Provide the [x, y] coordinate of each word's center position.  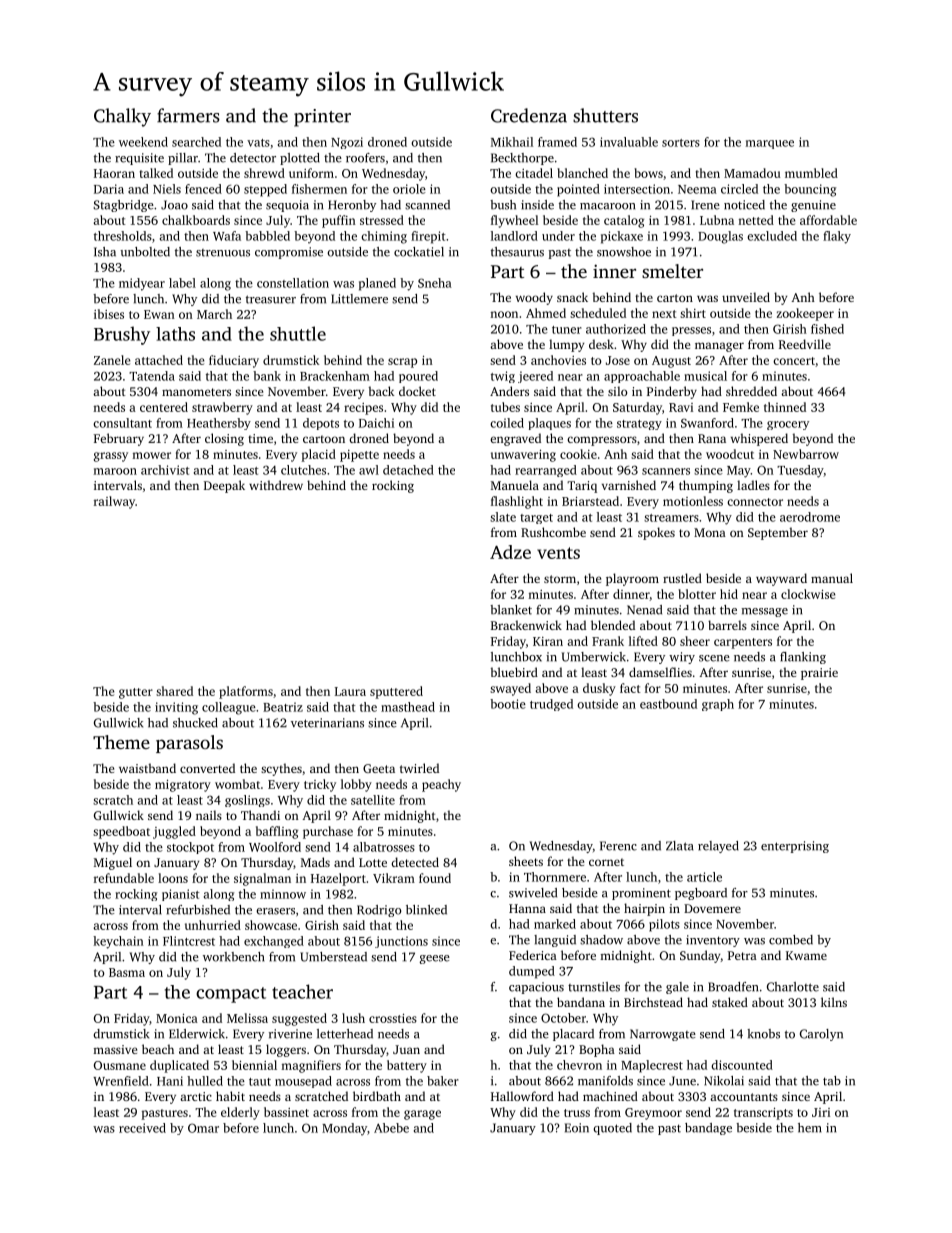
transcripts [763, 1114]
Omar [203, 1128]
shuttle [298, 333]
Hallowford [522, 1096]
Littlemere [359, 299]
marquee [769, 144]
